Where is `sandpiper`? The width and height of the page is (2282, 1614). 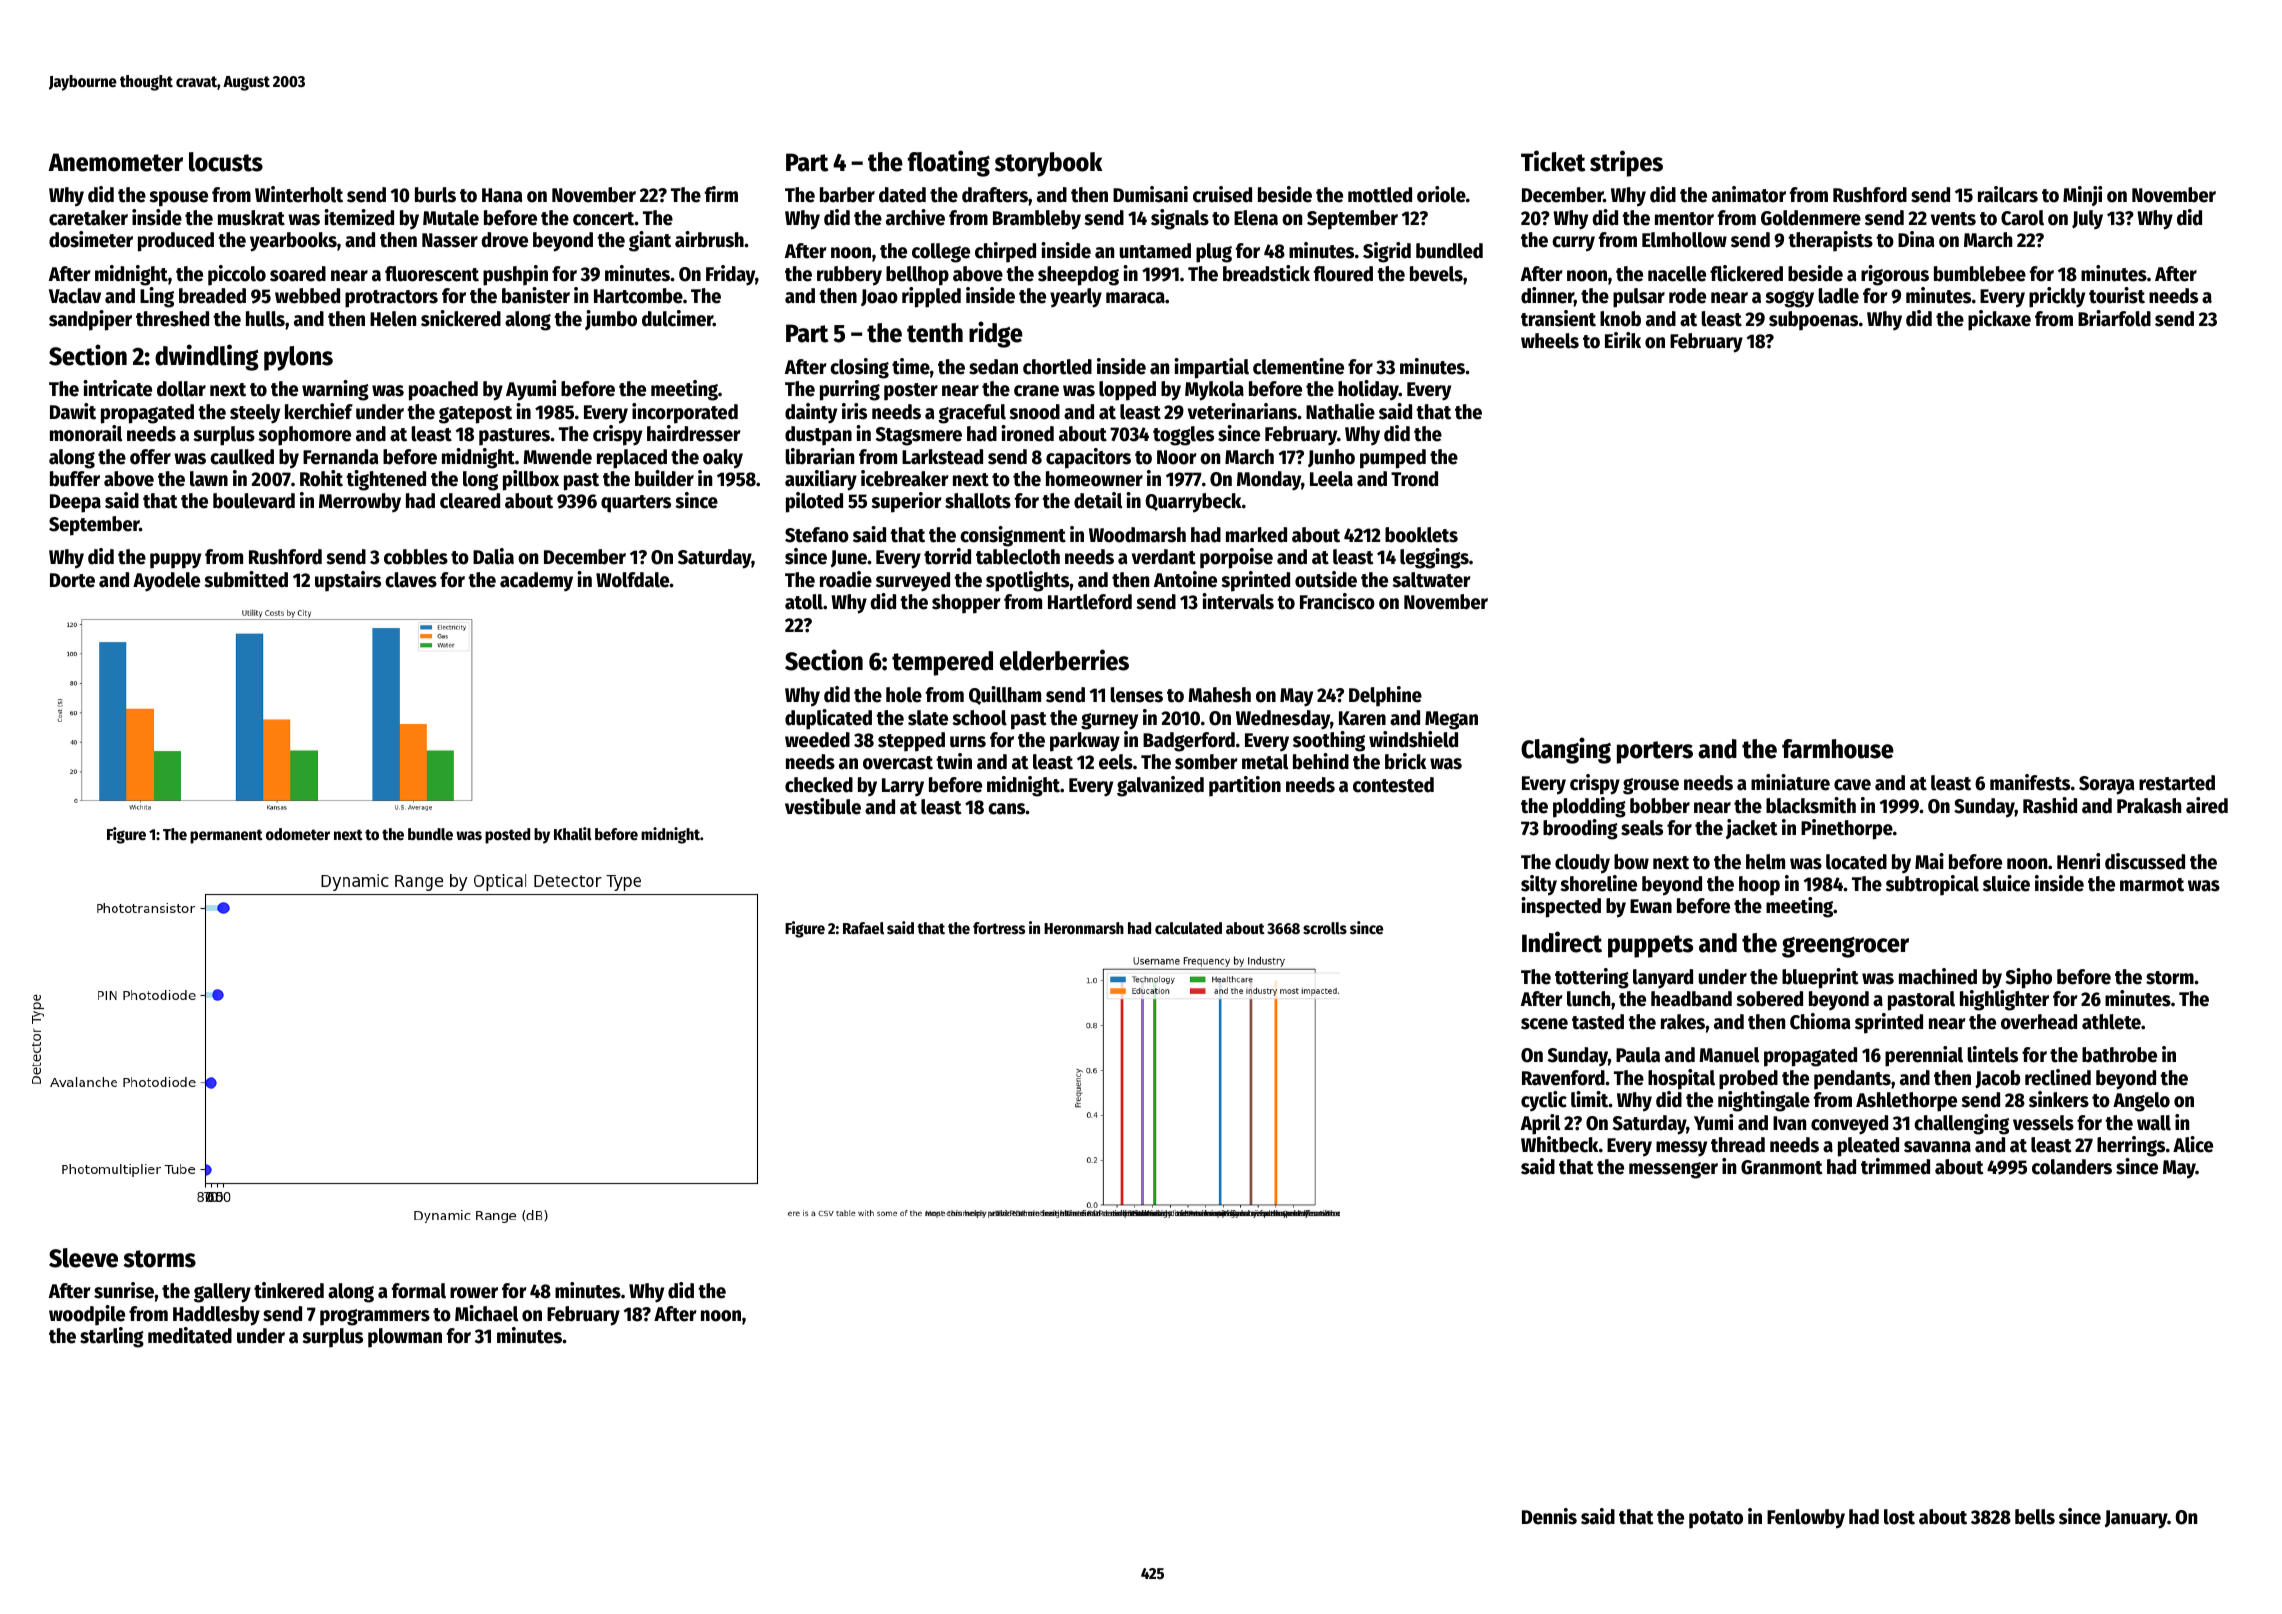
sandpiper is located at coordinates (90, 320).
